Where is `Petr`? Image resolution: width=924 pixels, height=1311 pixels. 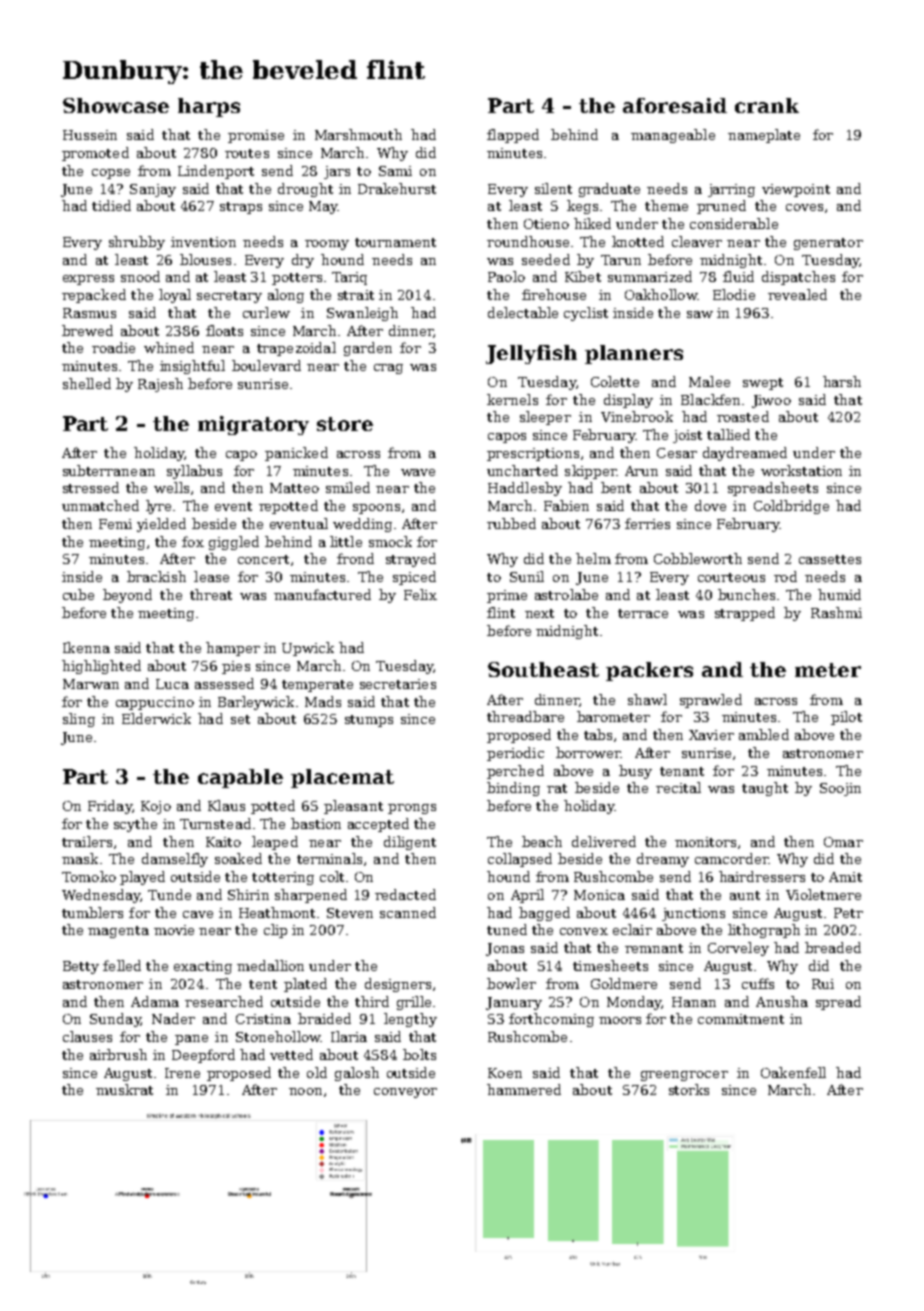 Petr is located at coordinates (848, 913).
